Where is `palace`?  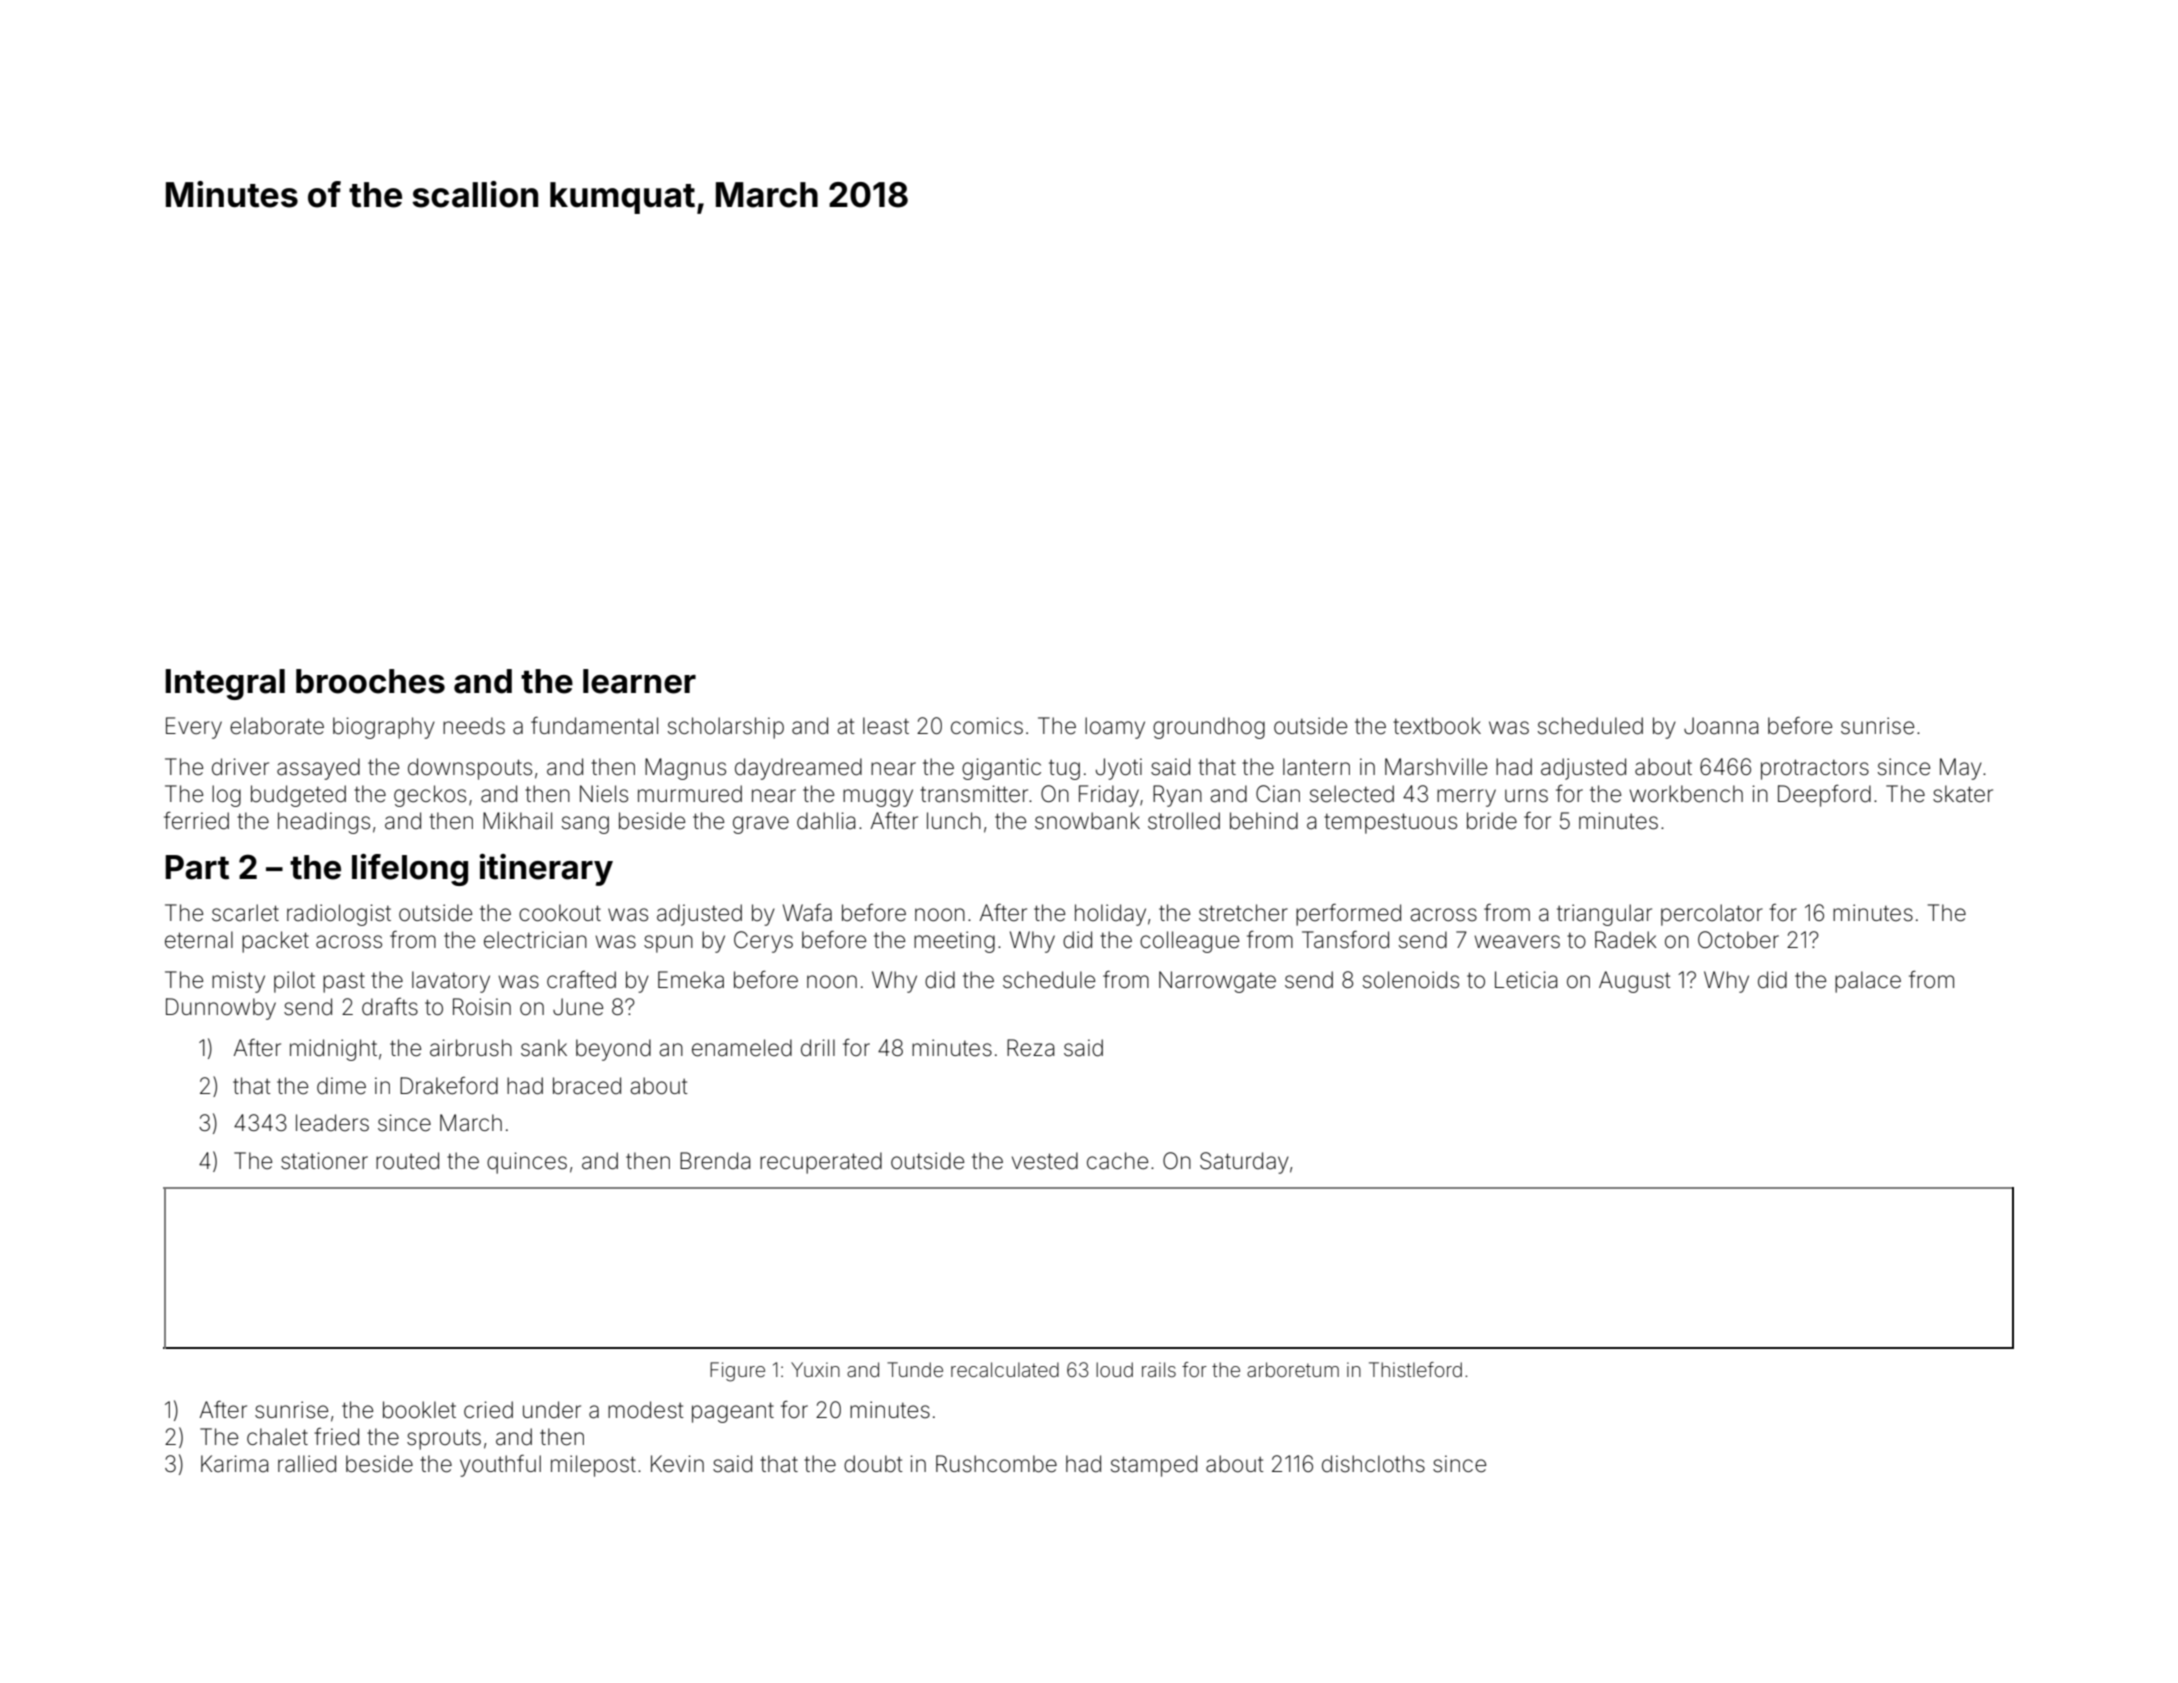 palace is located at coordinates (1868, 982).
